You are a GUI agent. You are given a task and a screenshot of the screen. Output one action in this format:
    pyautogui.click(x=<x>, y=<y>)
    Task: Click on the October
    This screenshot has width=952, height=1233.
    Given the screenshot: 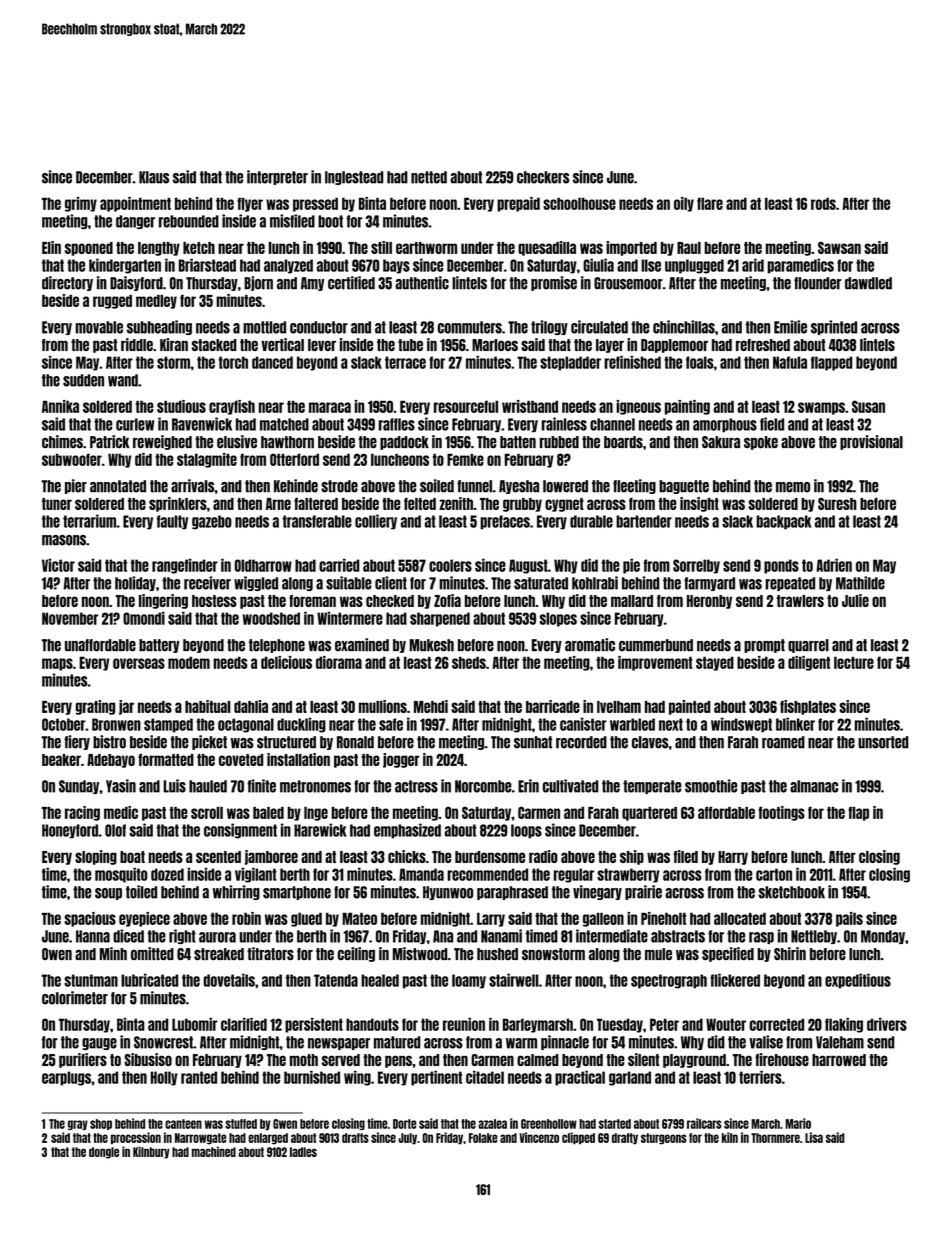 What is the action you would take?
    pyautogui.click(x=63, y=724)
